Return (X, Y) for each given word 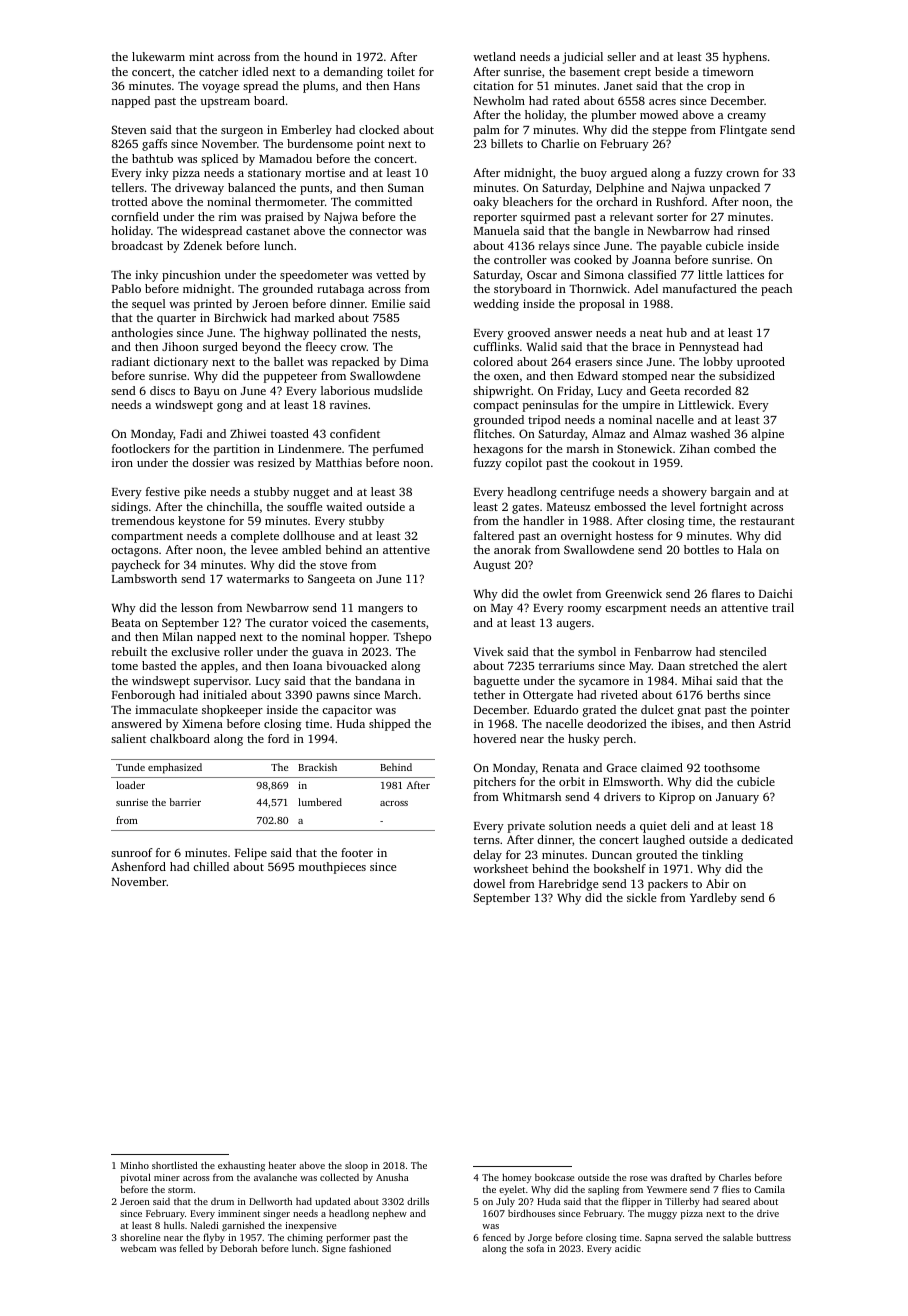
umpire (641, 406)
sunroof (132, 852)
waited (344, 506)
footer (357, 852)
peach (776, 290)
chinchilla (233, 506)
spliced (219, 160)
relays (554, 247)
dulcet (657, 709)
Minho (135, 1165)
